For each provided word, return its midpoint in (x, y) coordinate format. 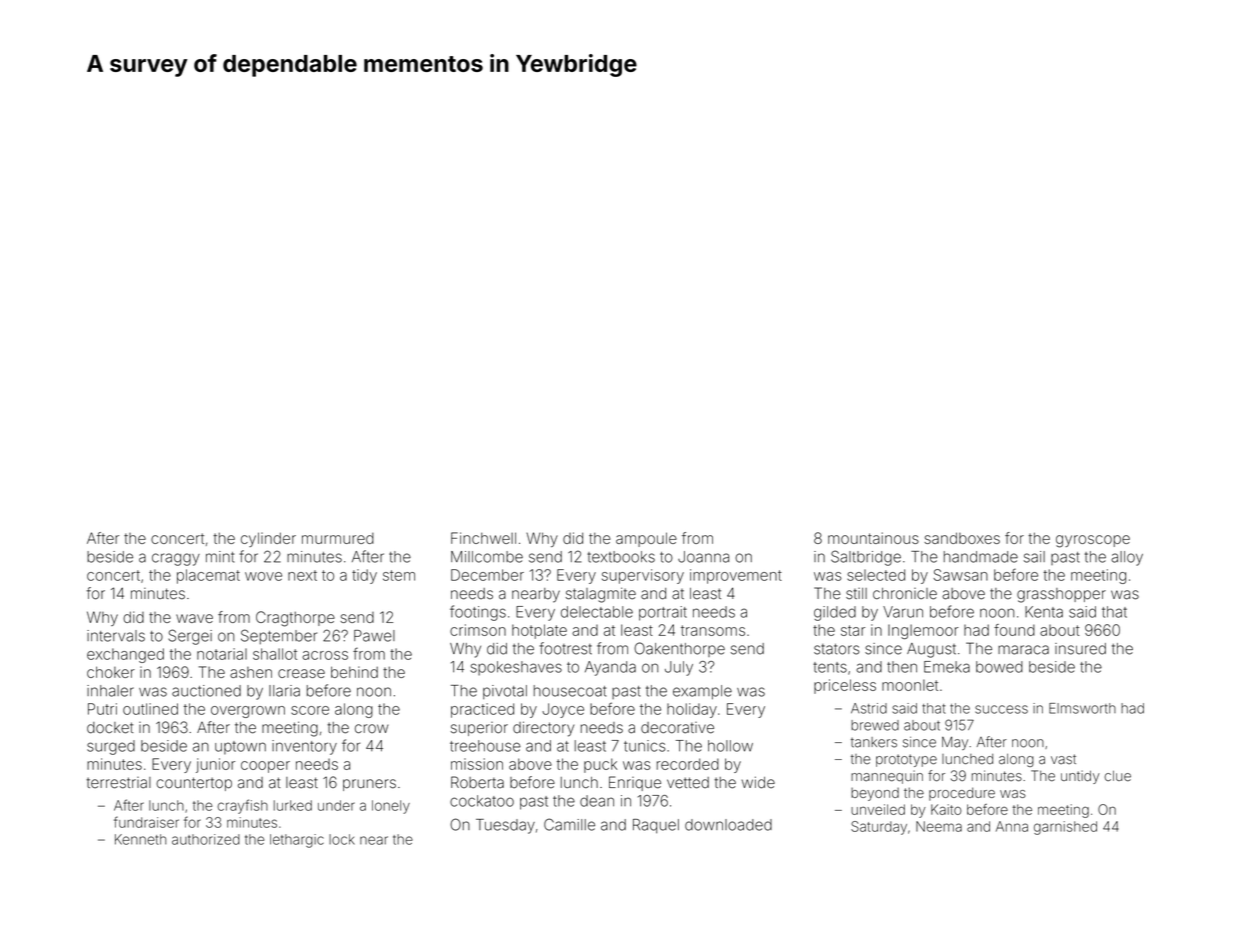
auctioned (206, 691)
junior (215, 765)
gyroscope (1093, 541)
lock (342, 839)
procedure (962, 794)
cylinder (268, 539)
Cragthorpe (295, 619)
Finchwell (483, 538)
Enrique (635, 783)
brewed (875, 725)
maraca (1023, 650)
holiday (692, 710)
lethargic (297, 841)
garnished (1065, 828)
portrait (663, 613)
